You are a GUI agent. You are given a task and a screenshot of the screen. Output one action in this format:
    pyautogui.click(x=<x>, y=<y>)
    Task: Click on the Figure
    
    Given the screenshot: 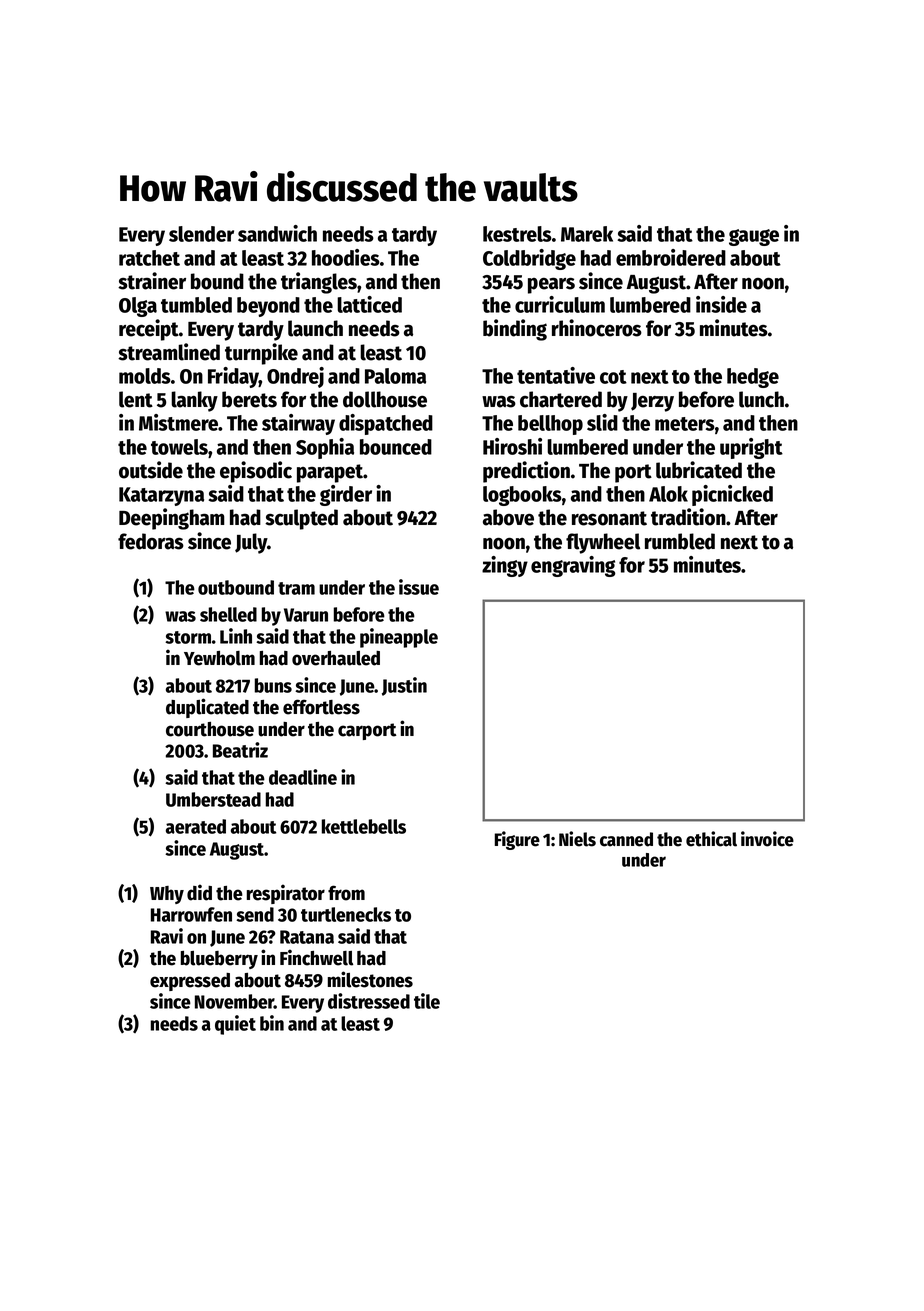 What is the action you would take?
    pyautogui.click(x=517, y=840)
